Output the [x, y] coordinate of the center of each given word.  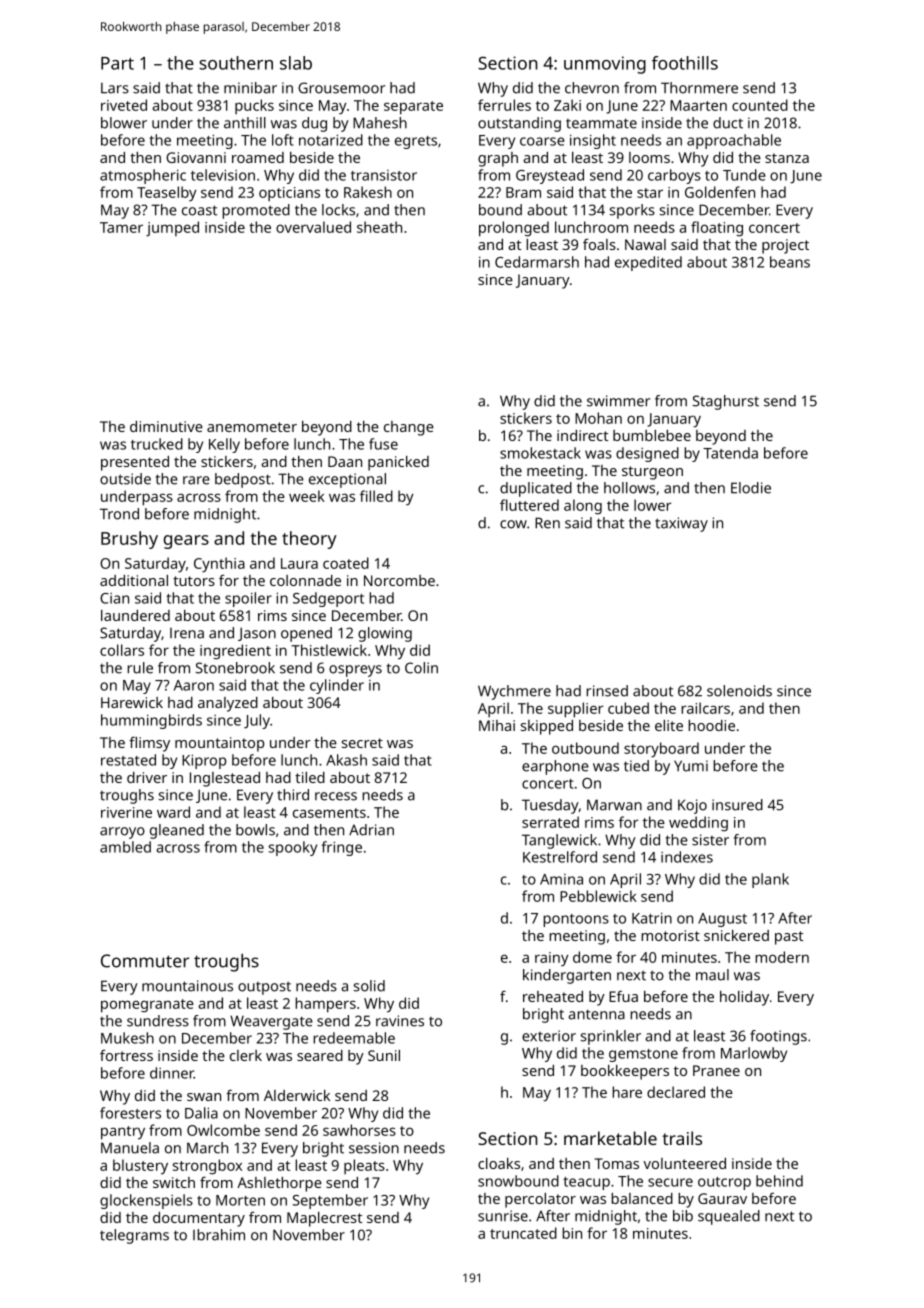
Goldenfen [720, 192]
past [789, 938]
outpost [264, 988]
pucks [254, 106]
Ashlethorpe [279, 1184]
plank [770, 880]
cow [513, 524]
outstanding [519, 124]
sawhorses [359, 1130]
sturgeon [652, 473]
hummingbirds [151, 721]
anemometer [252, 427]
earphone [555, 767]
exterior [549, 1036]
